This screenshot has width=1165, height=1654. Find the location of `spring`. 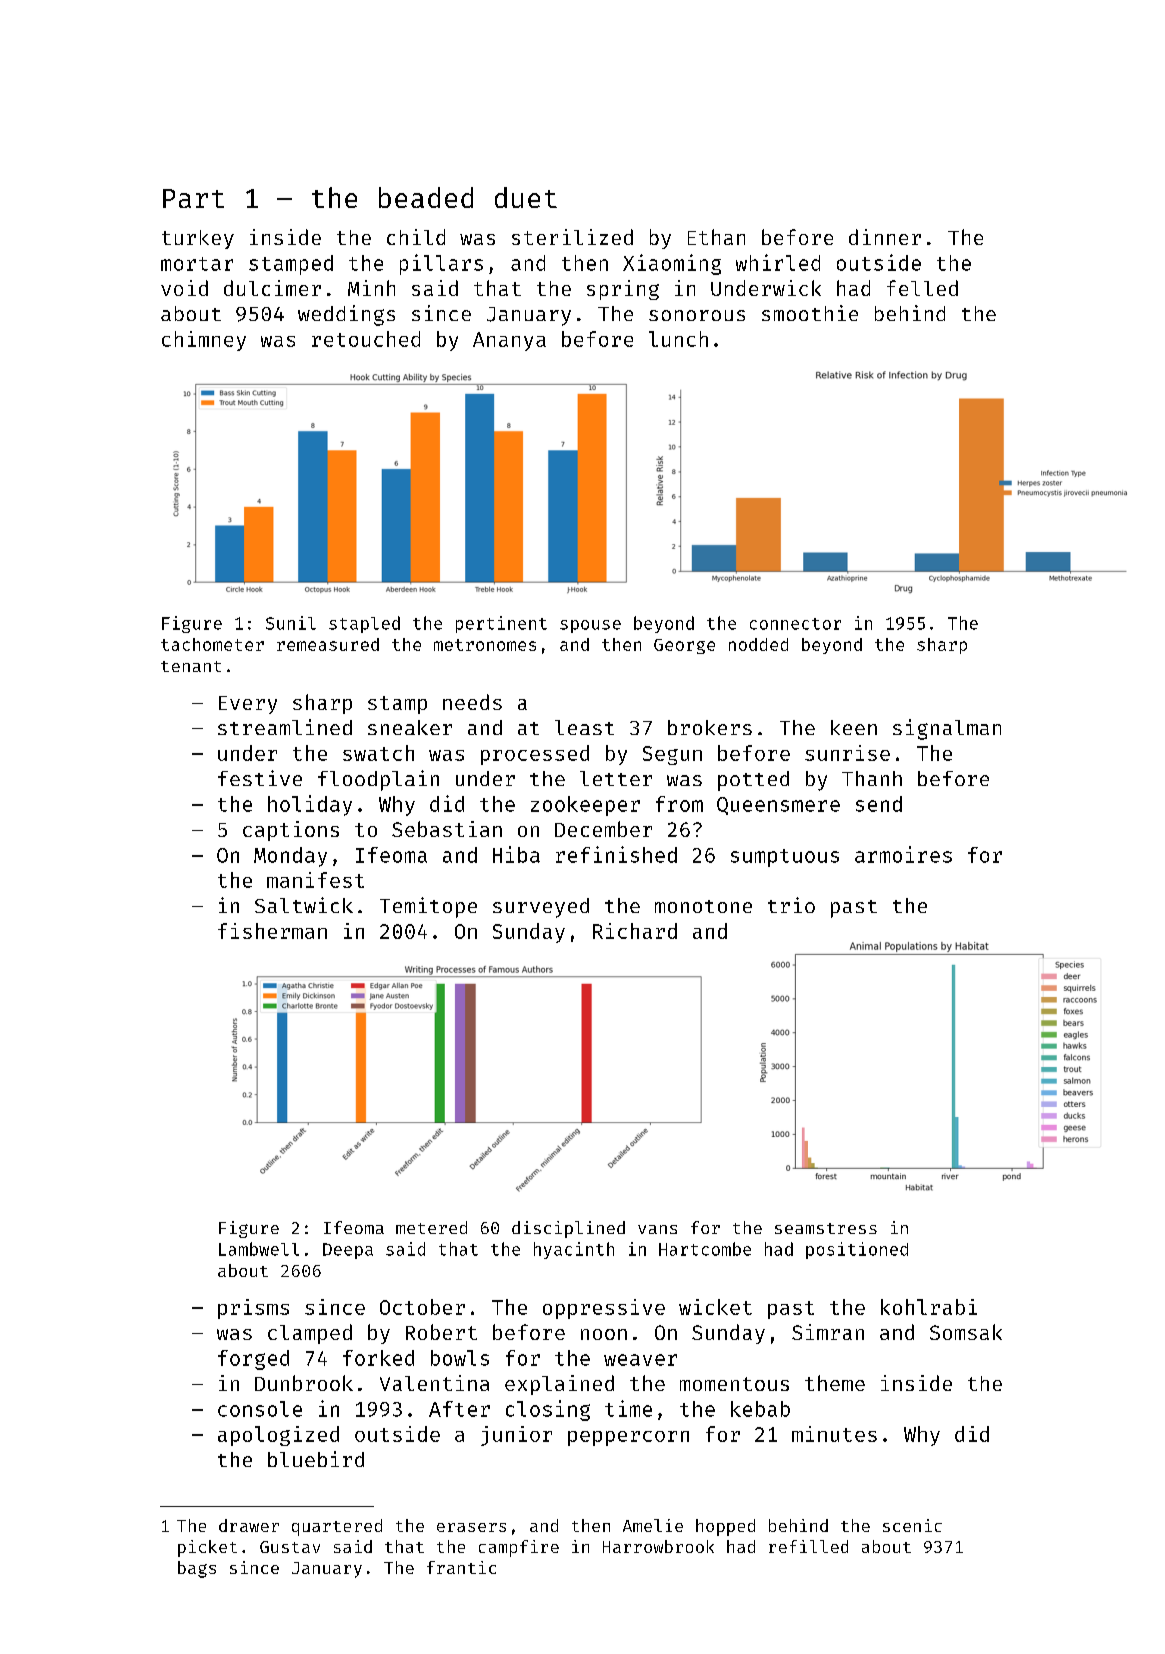

spring is located at coordinates (623, 290).
